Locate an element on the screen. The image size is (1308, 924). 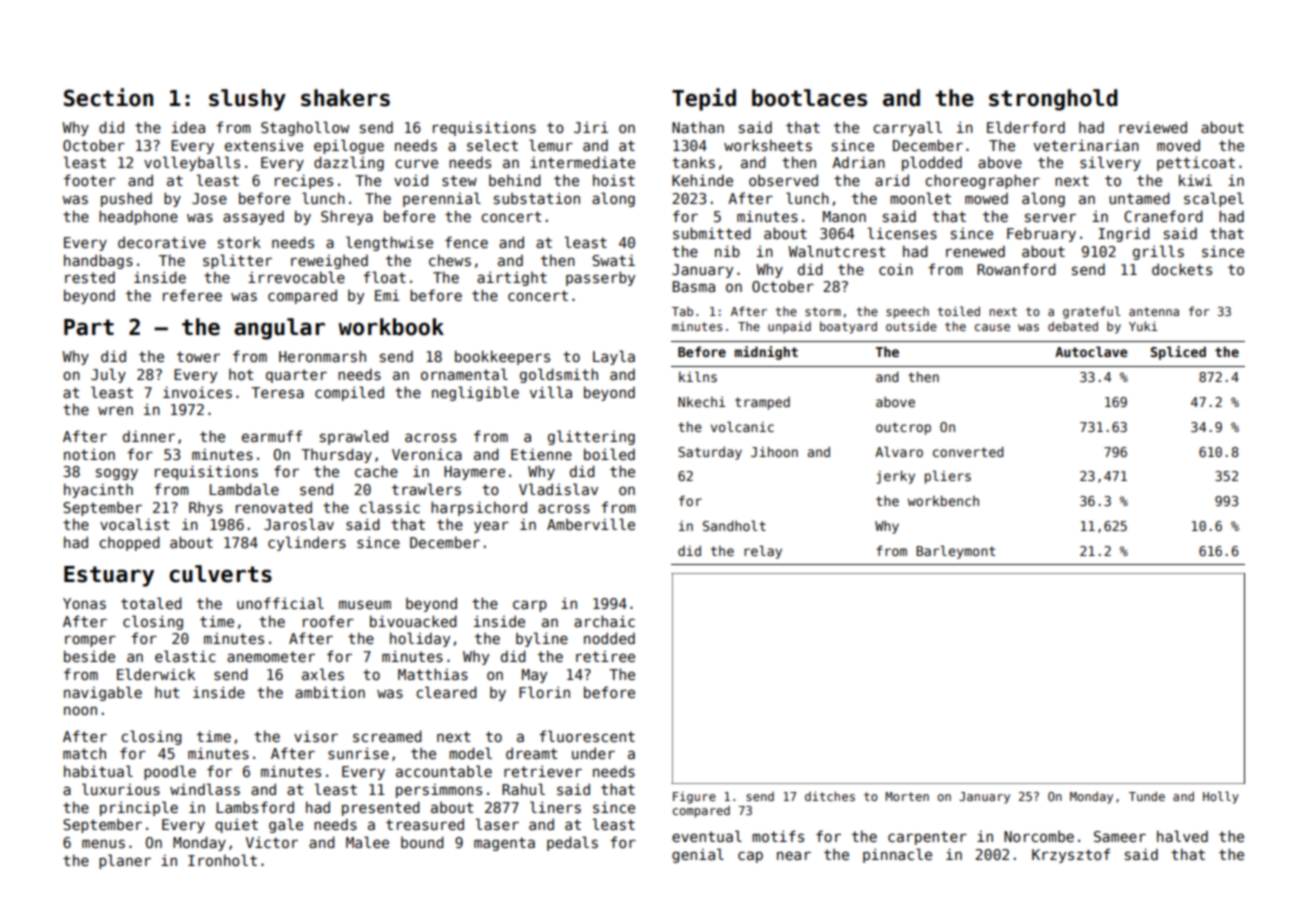
ditches is located at coordinates (830, 796).
